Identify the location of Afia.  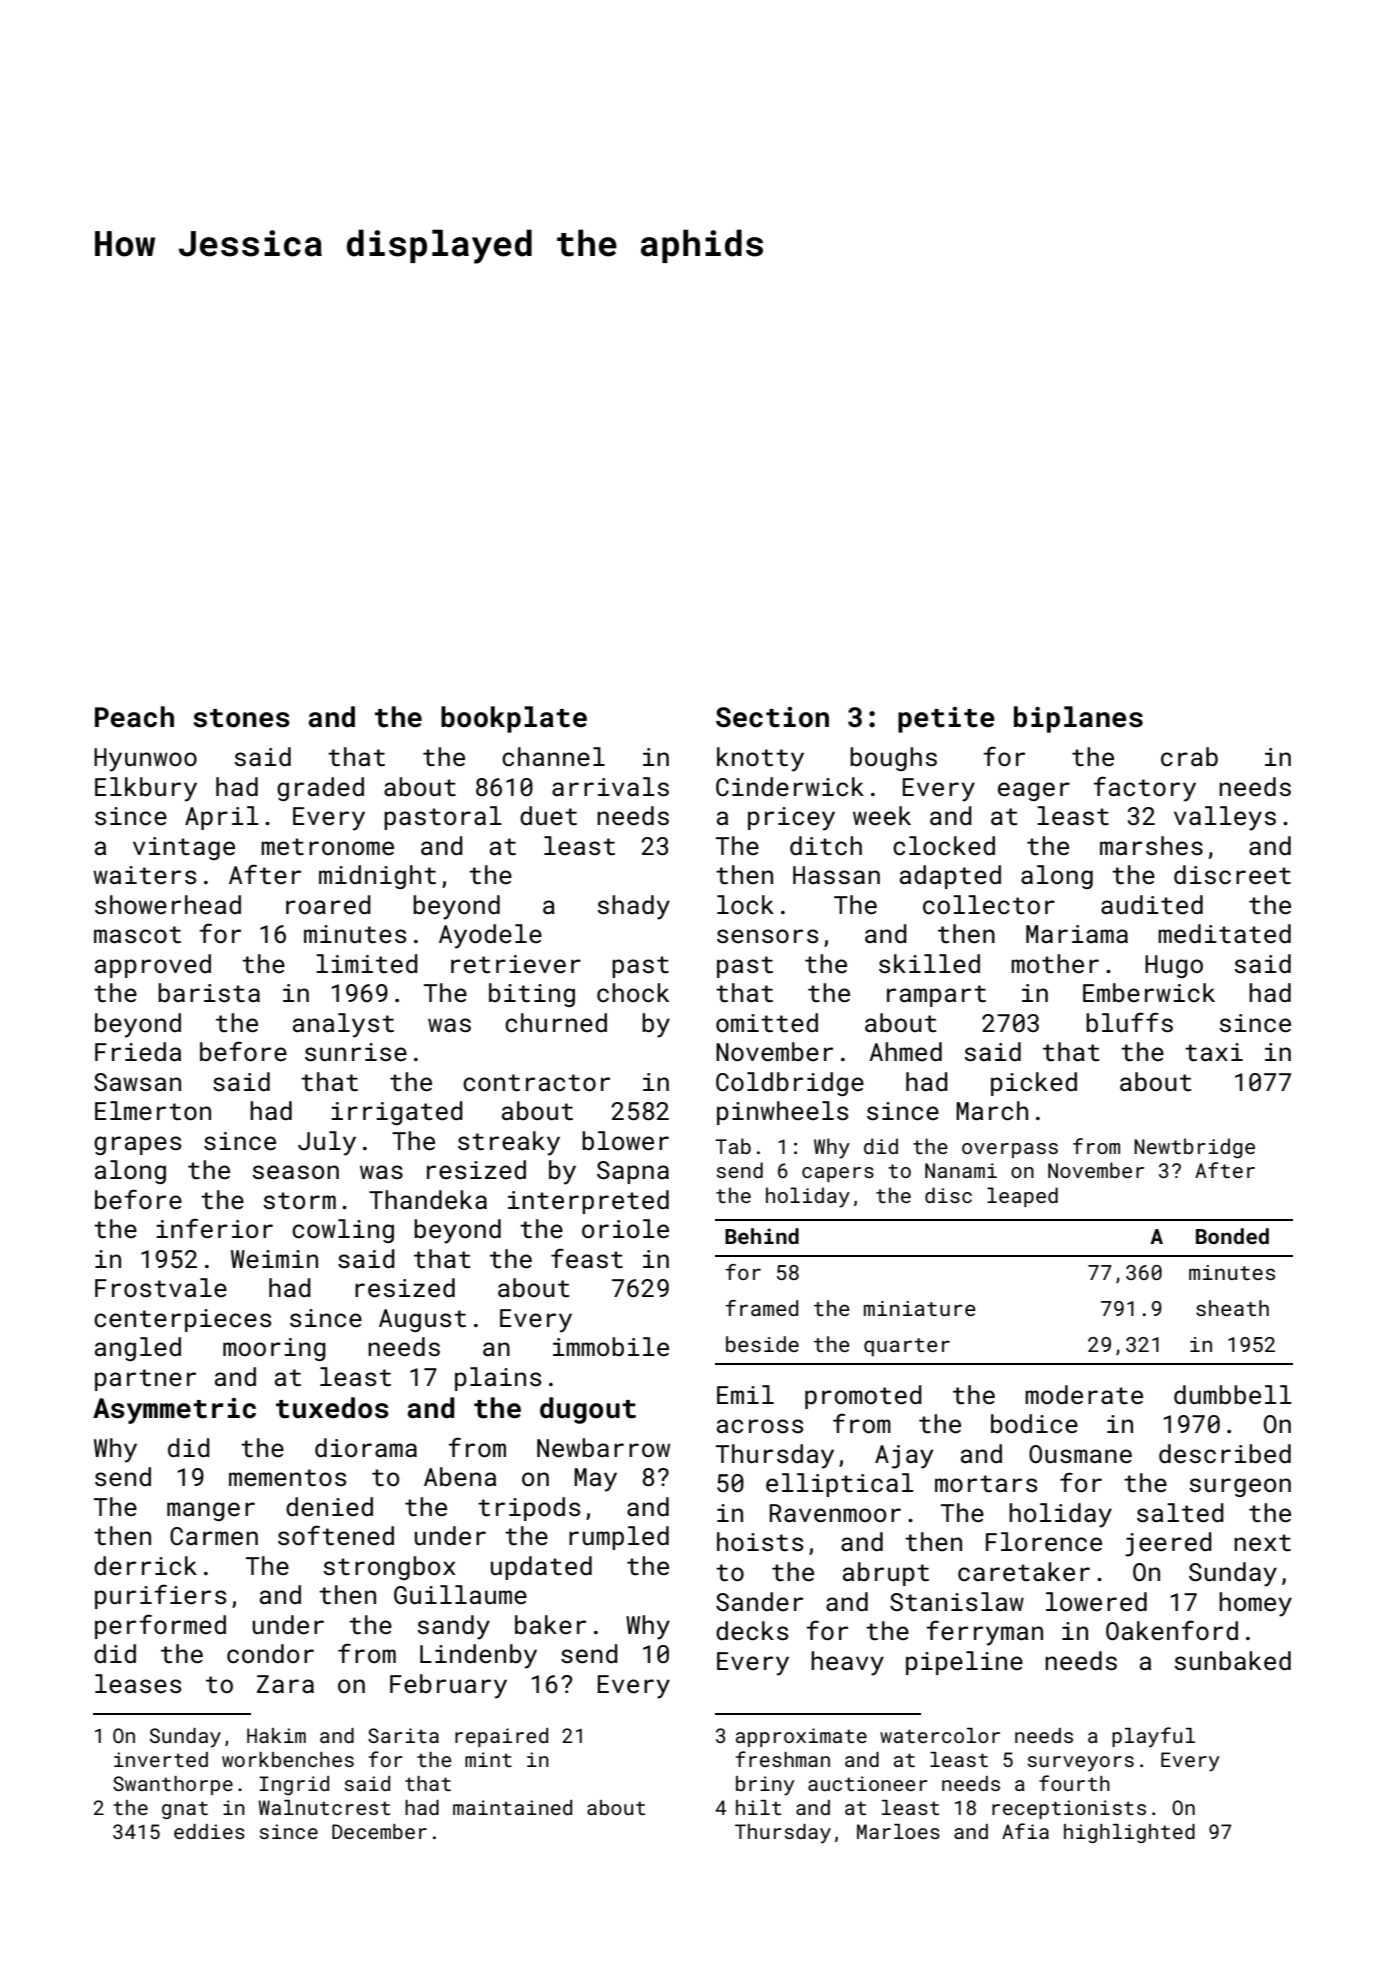
(1025, 1831).
